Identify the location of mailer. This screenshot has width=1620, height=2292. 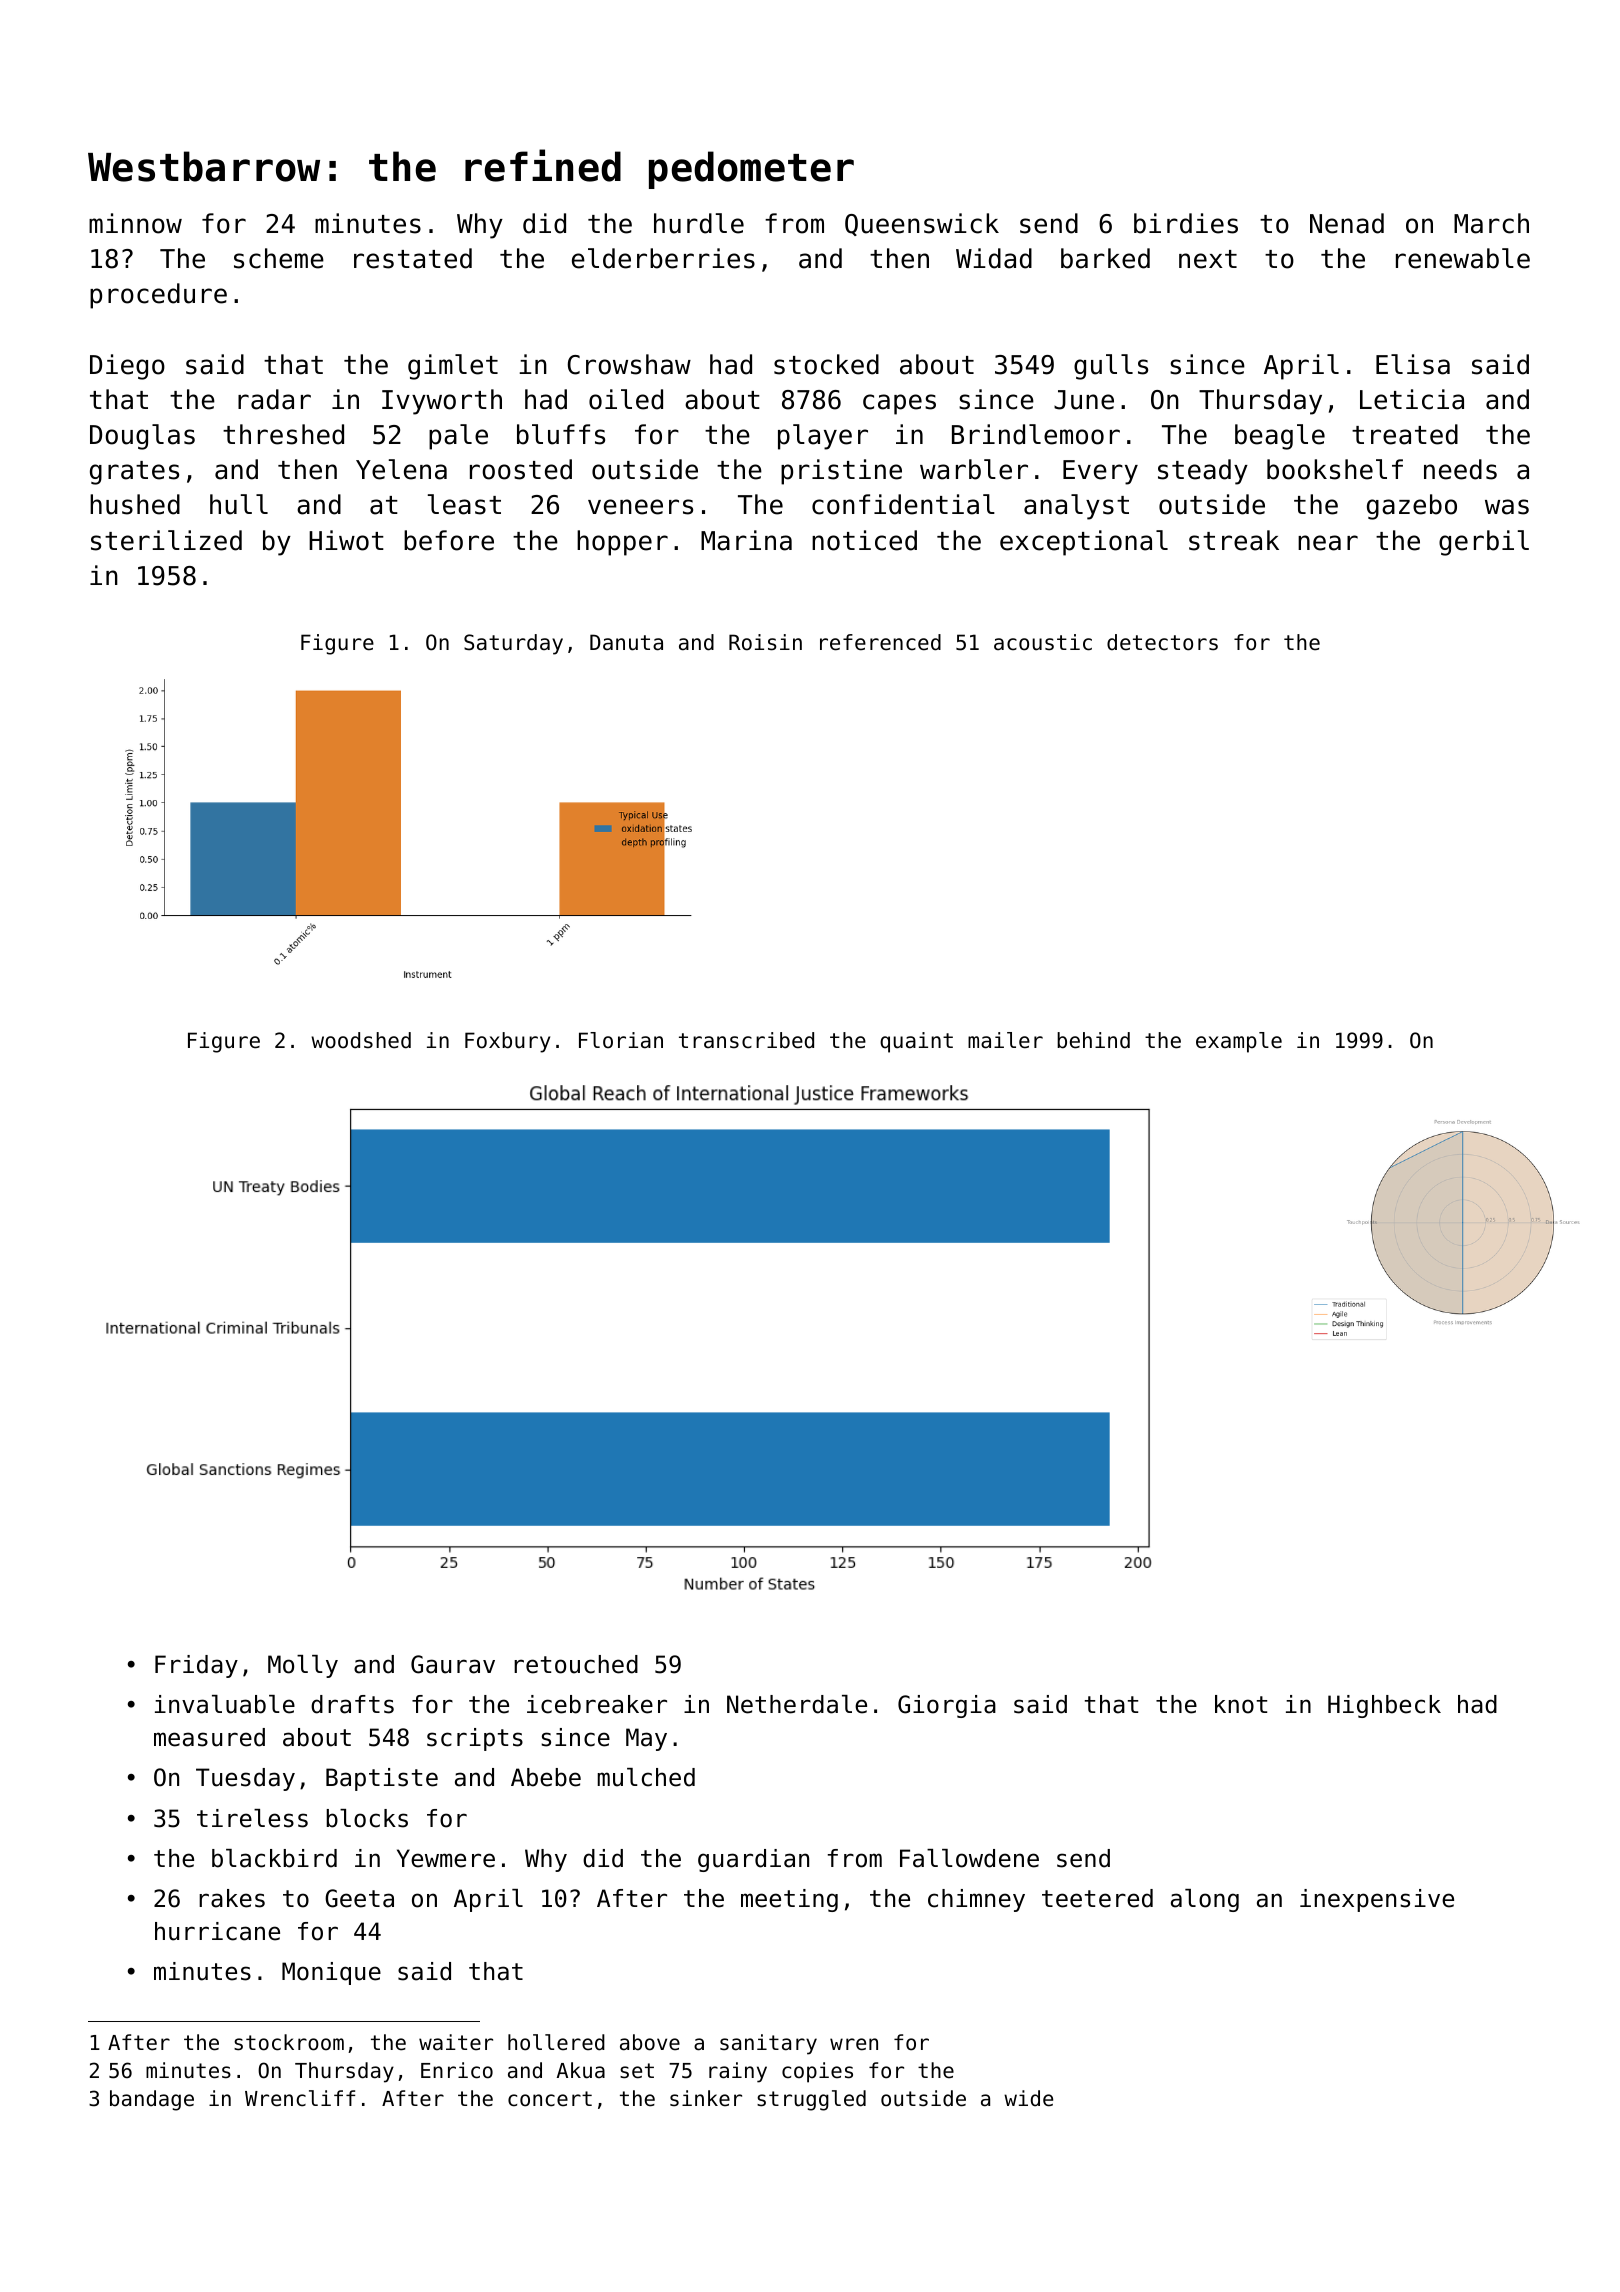
(1005, 1040).
